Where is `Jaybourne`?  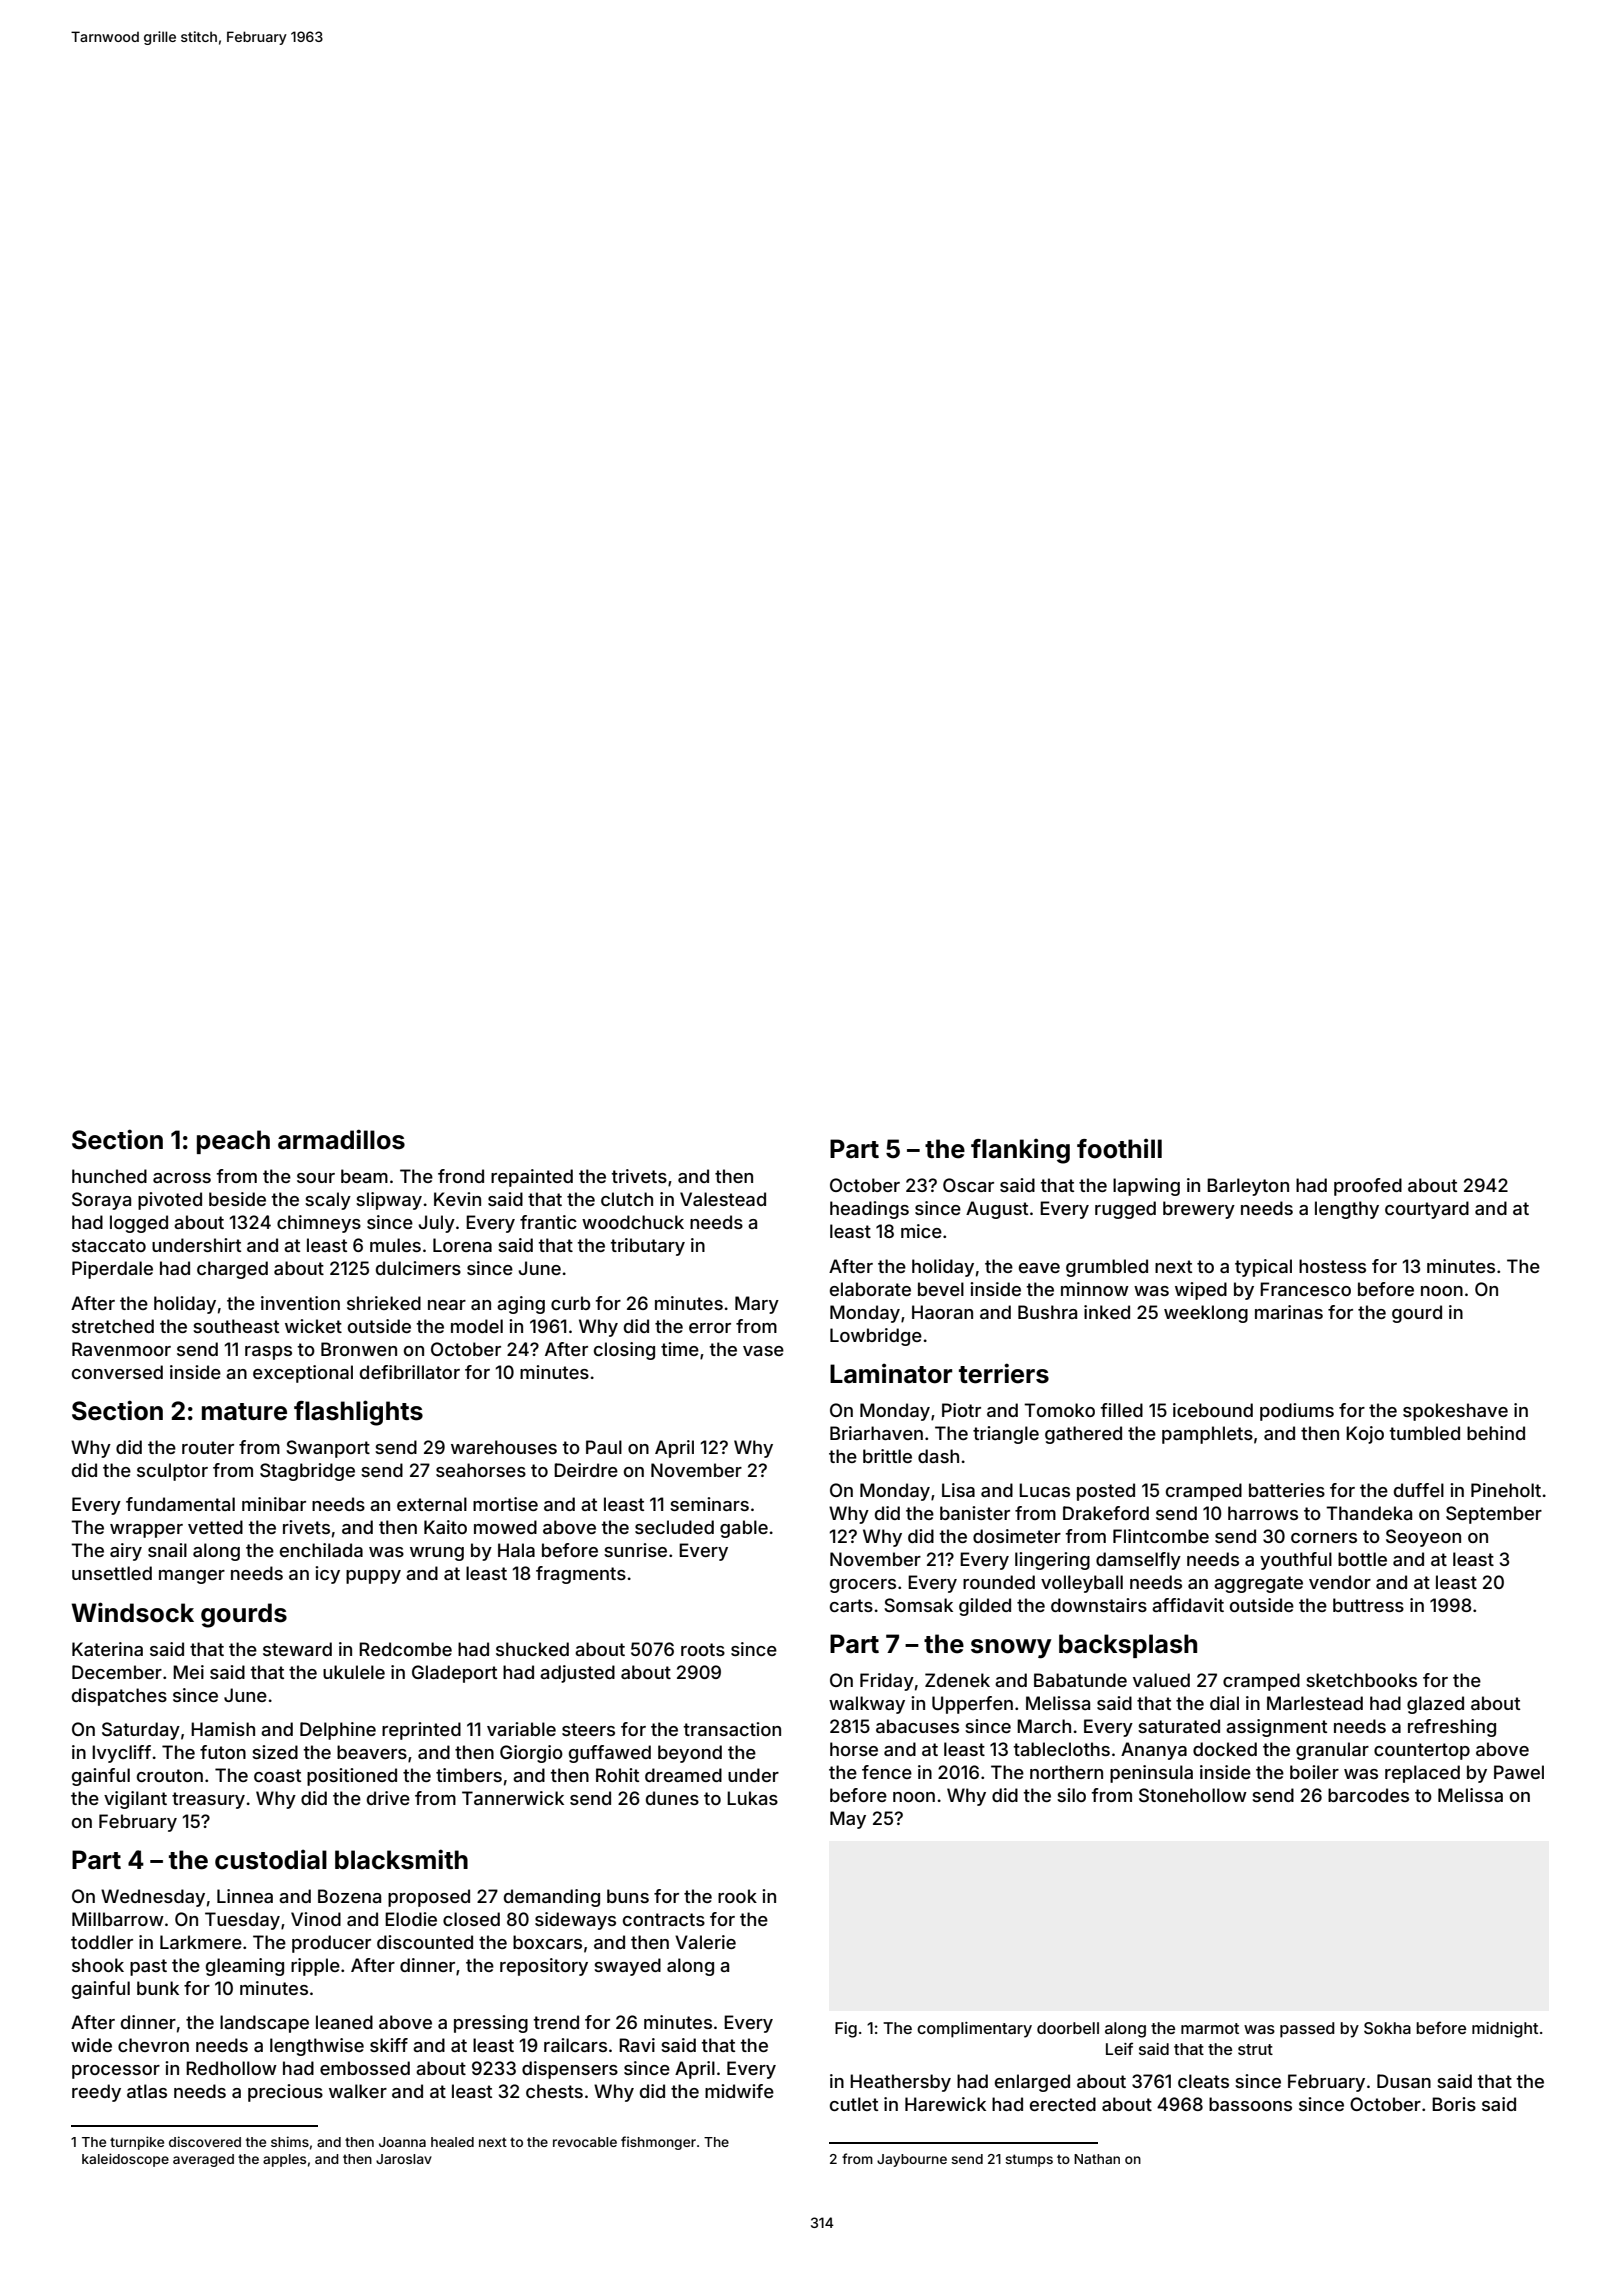 Jaybourne is located at coordinates (912, 2160).
